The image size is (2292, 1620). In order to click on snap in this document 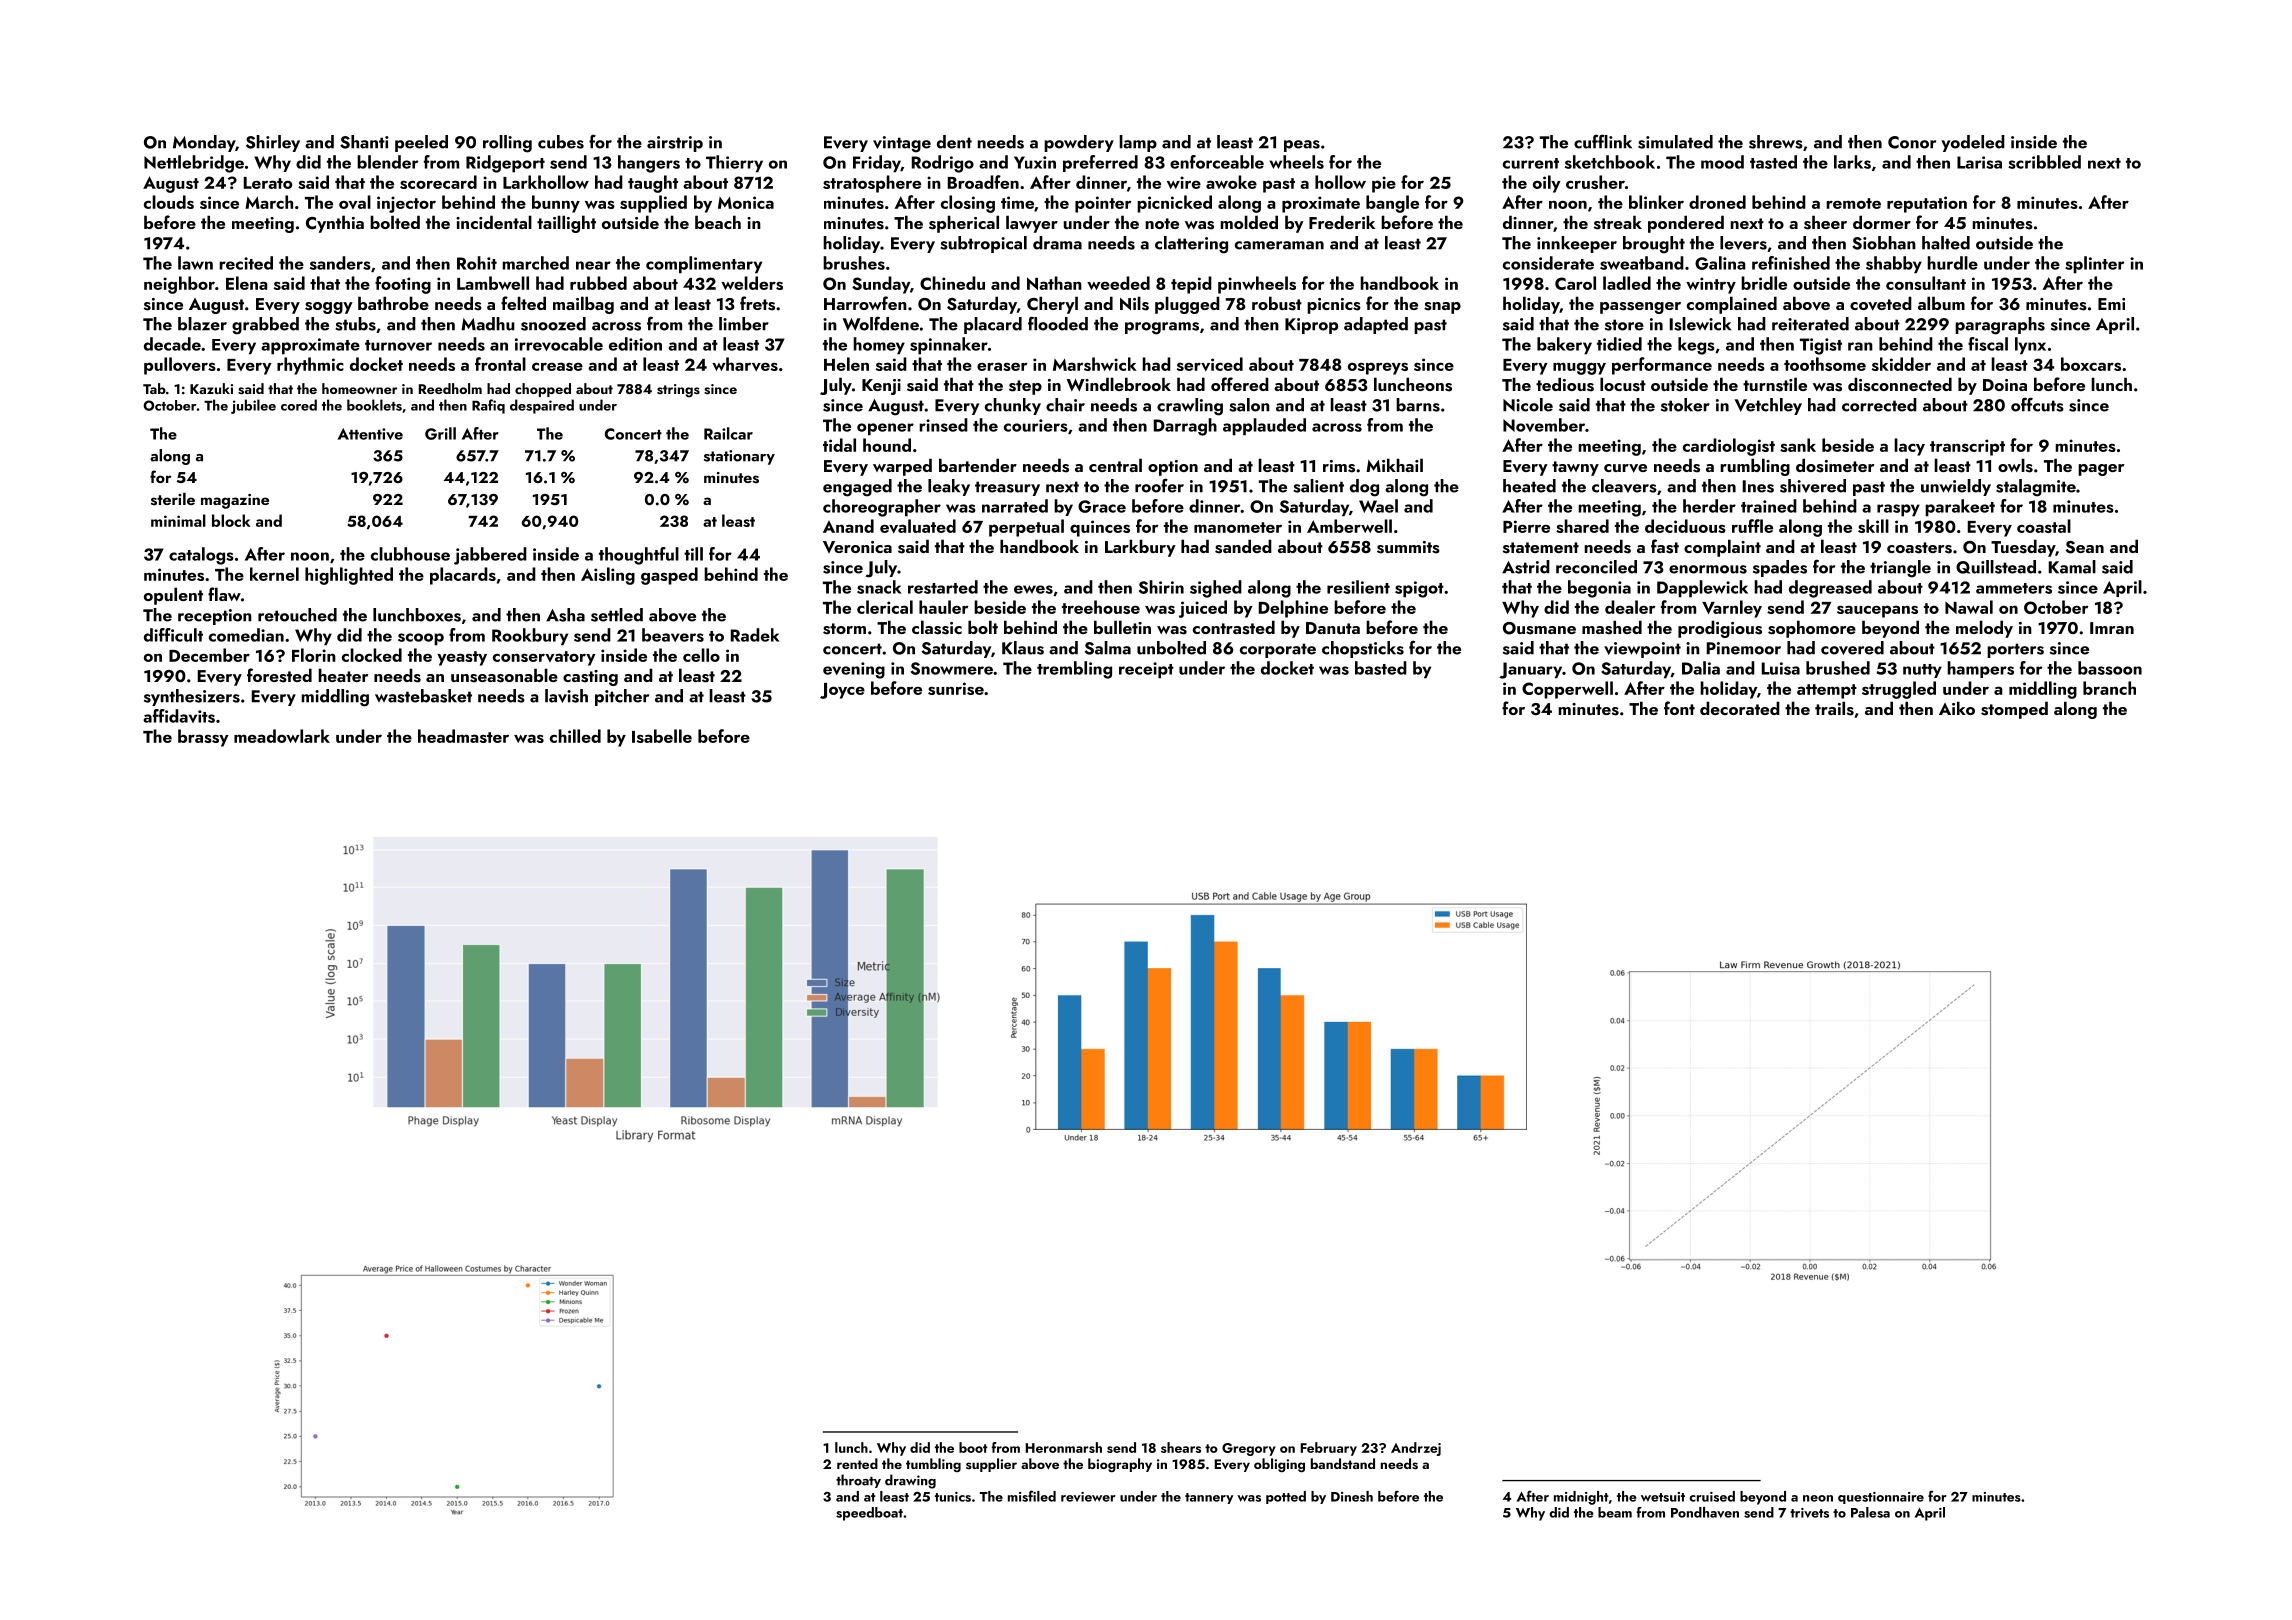, I will do `click(1442, 308)`.
